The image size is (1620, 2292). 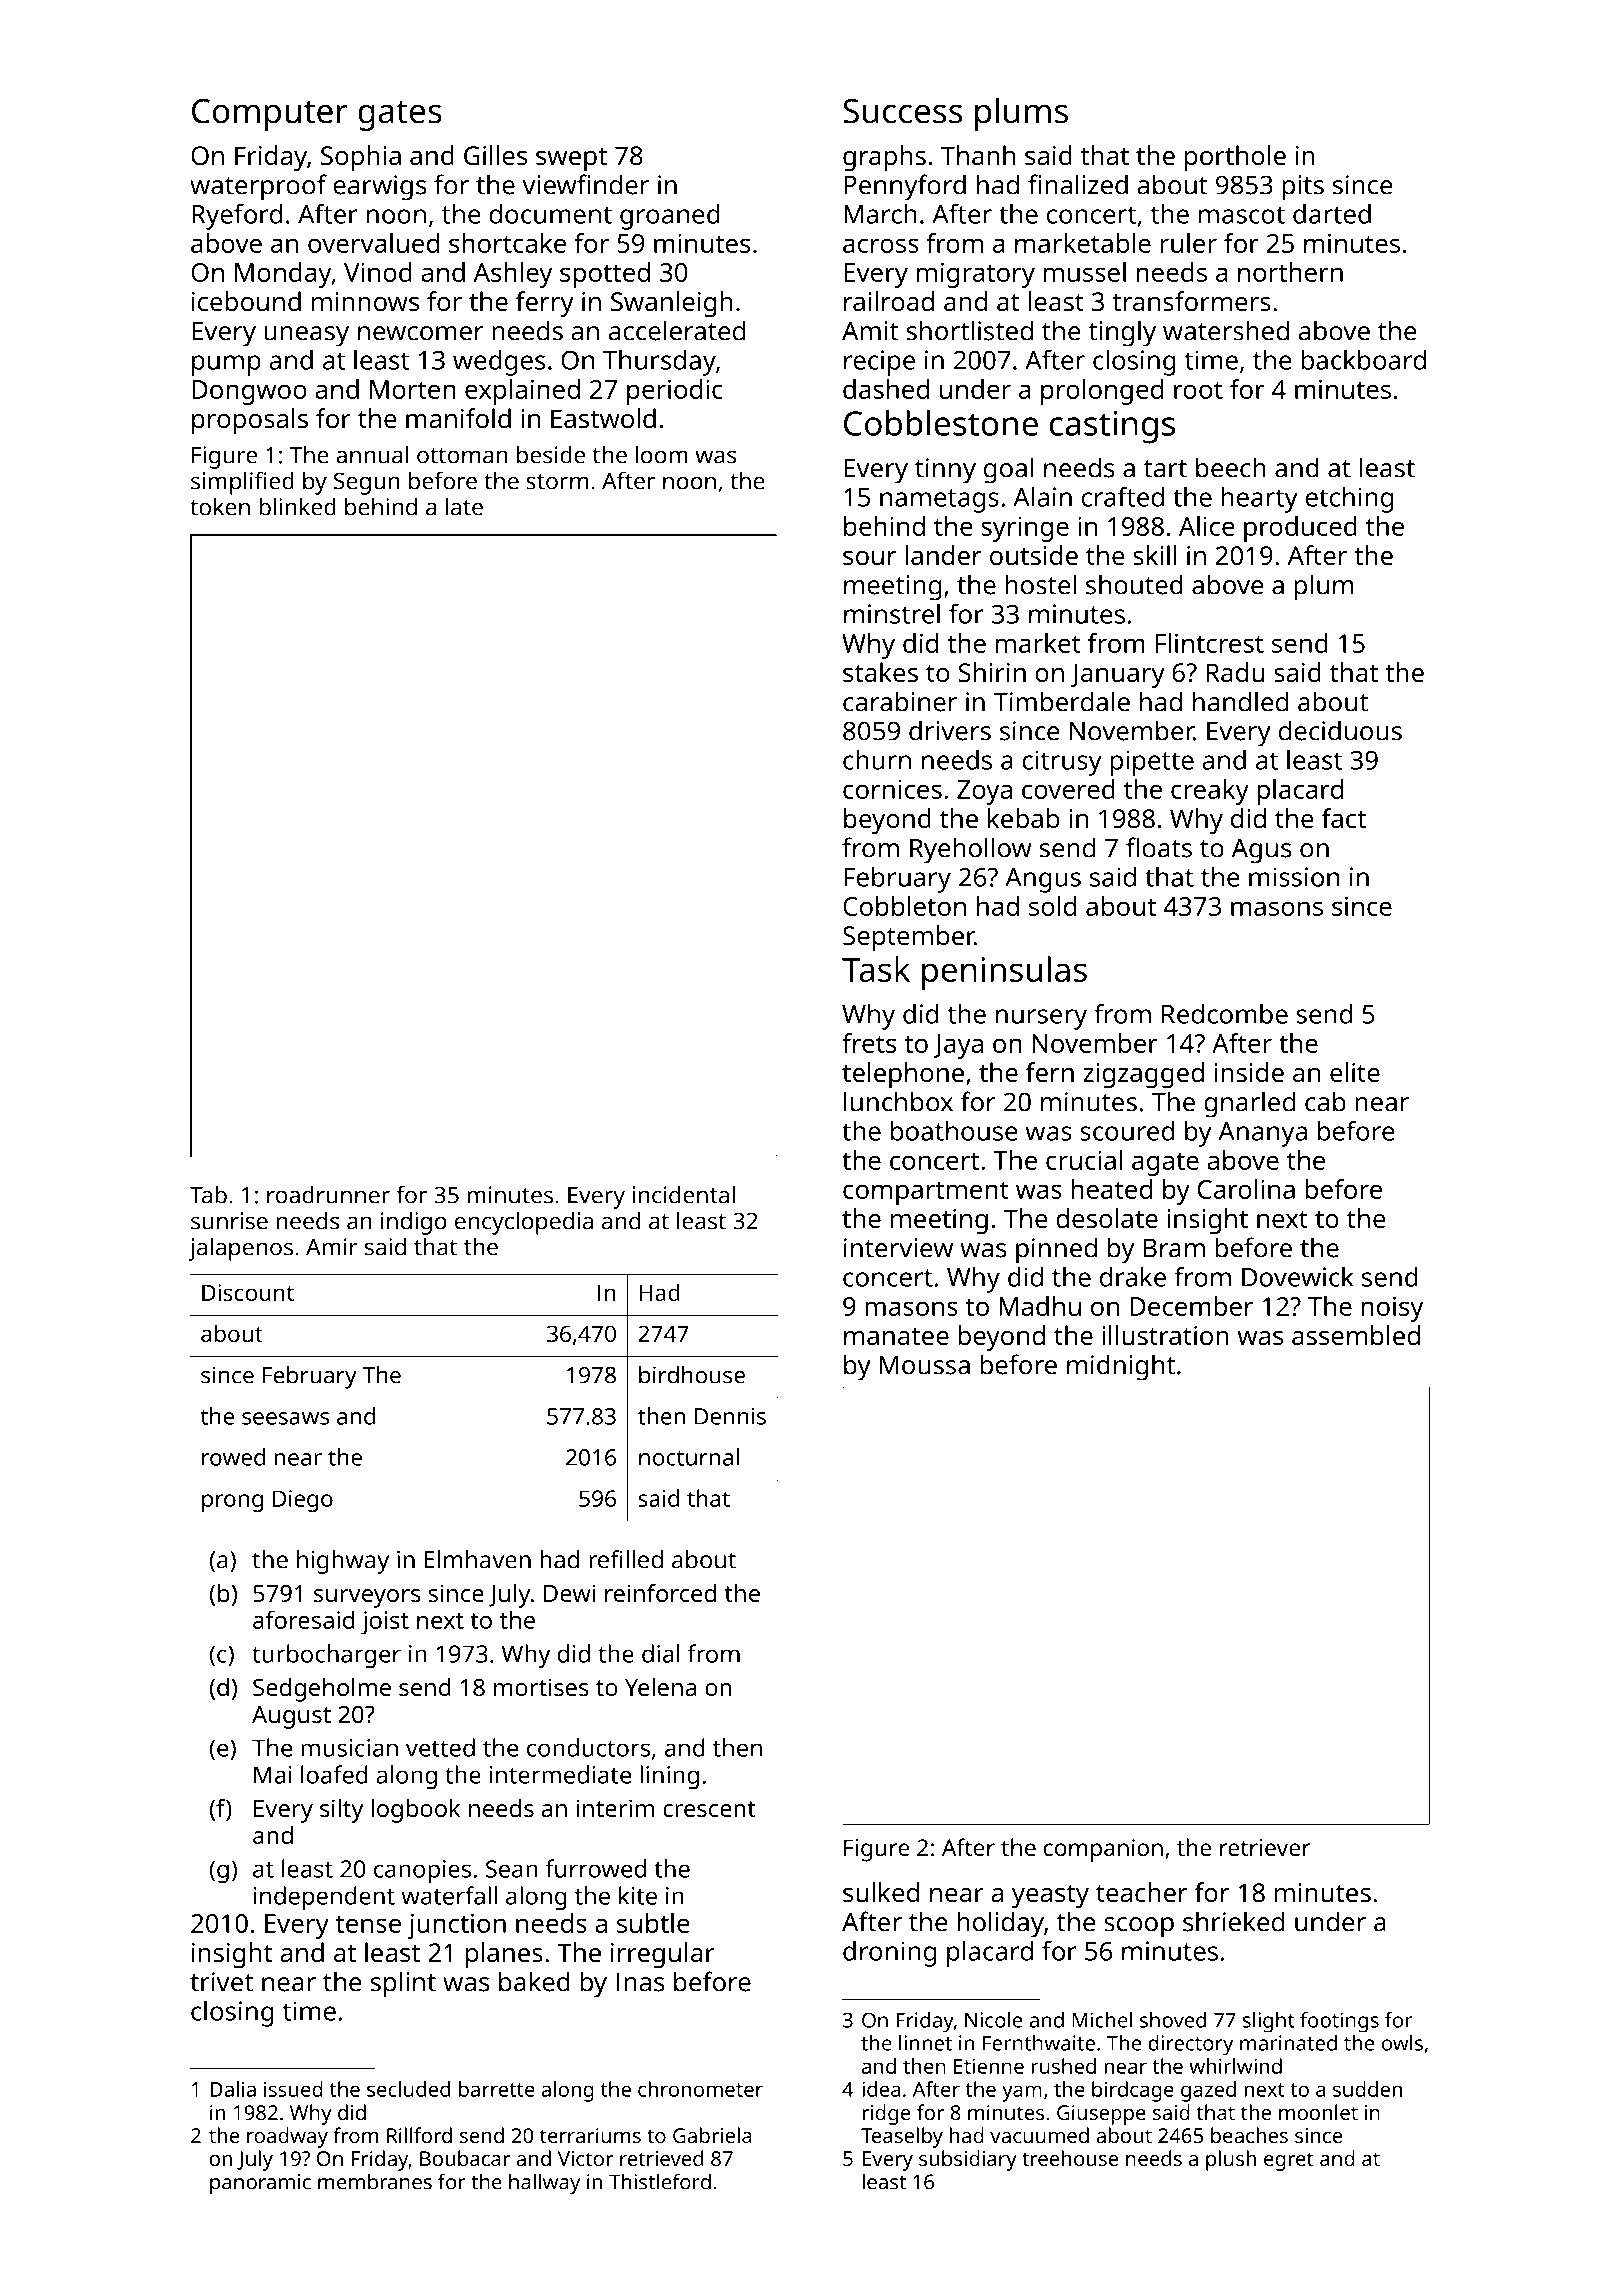 What do you see at coordinates (902, 111) in the screenshot?
I see `Success` at bounding box center [902, 111].
